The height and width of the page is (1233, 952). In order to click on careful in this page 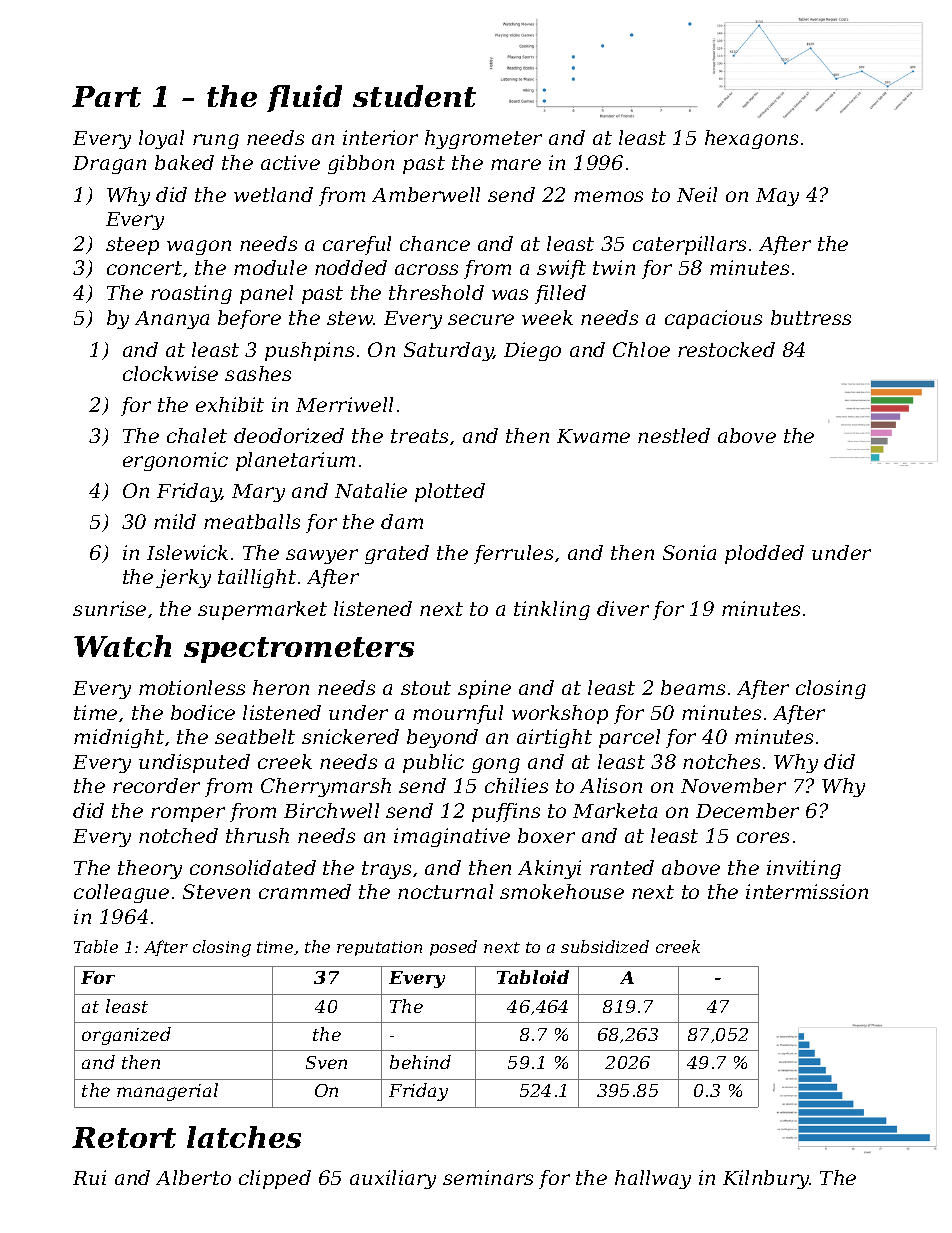, I will do `click(357, 245)`.
